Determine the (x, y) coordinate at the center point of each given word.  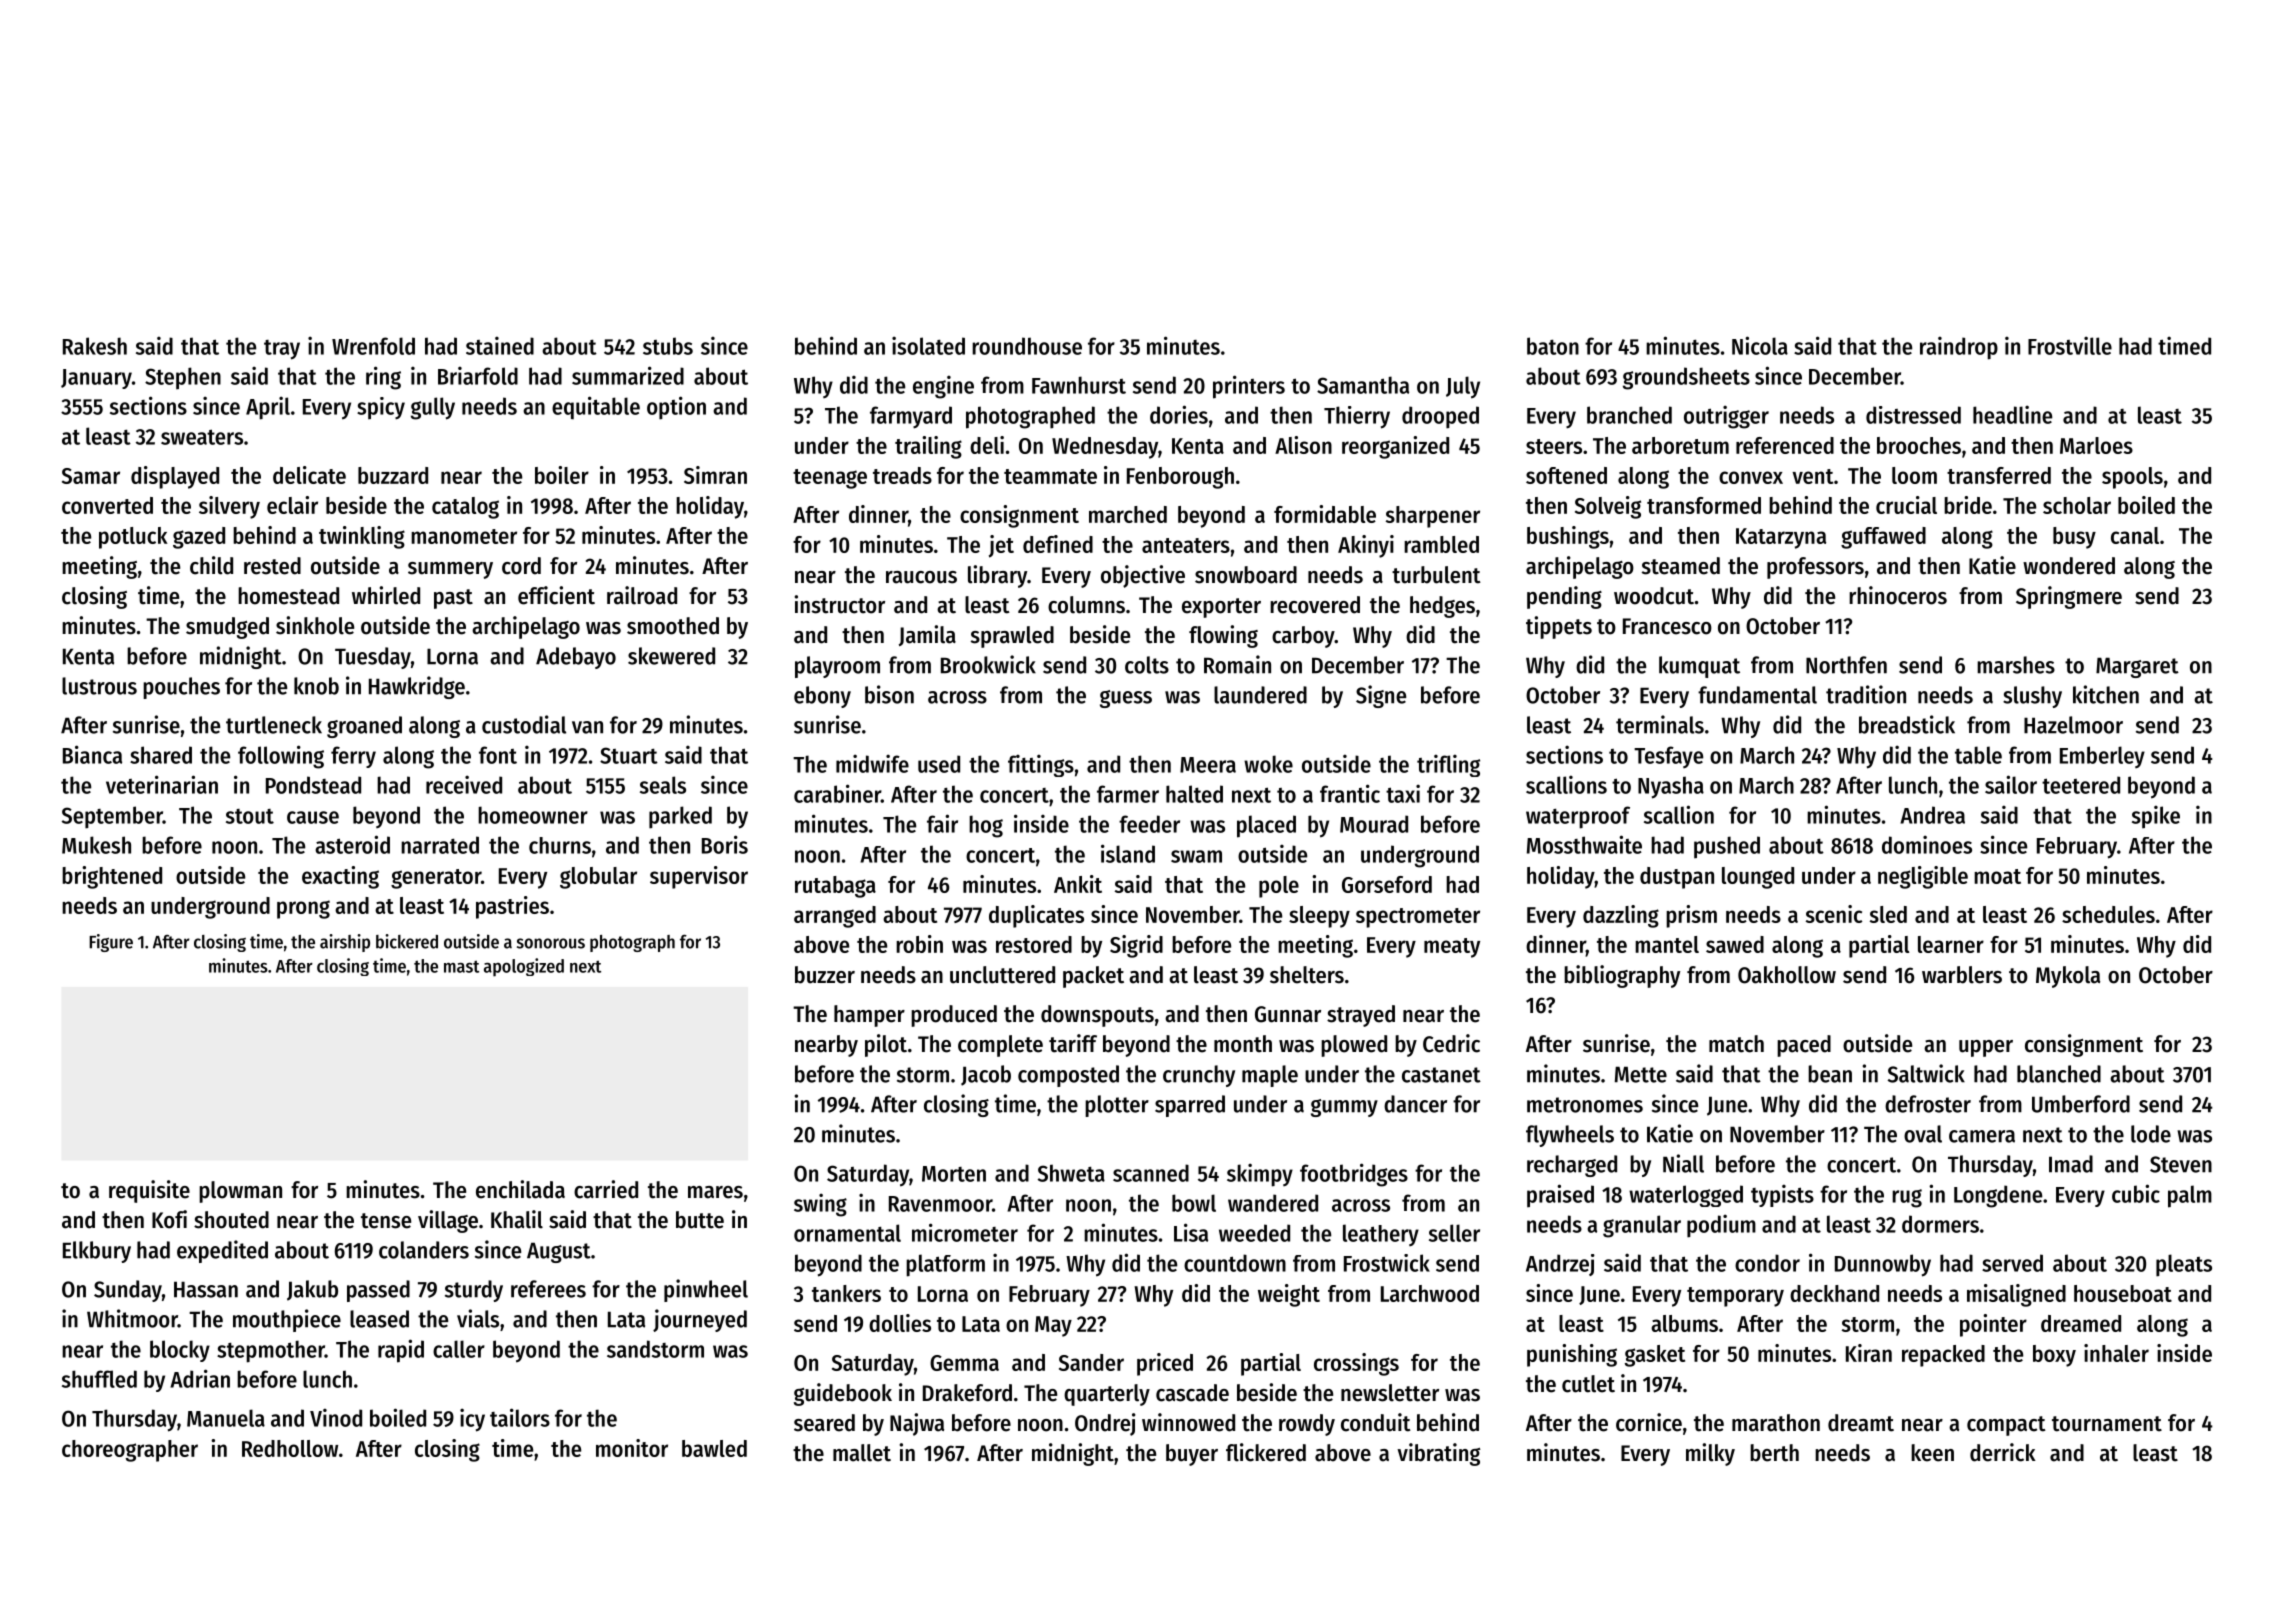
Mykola (2068, 977)
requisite (149, 1191)
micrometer (965, 1232)
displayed (175, 477)
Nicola (1760, 345)
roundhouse (1027, 346)
